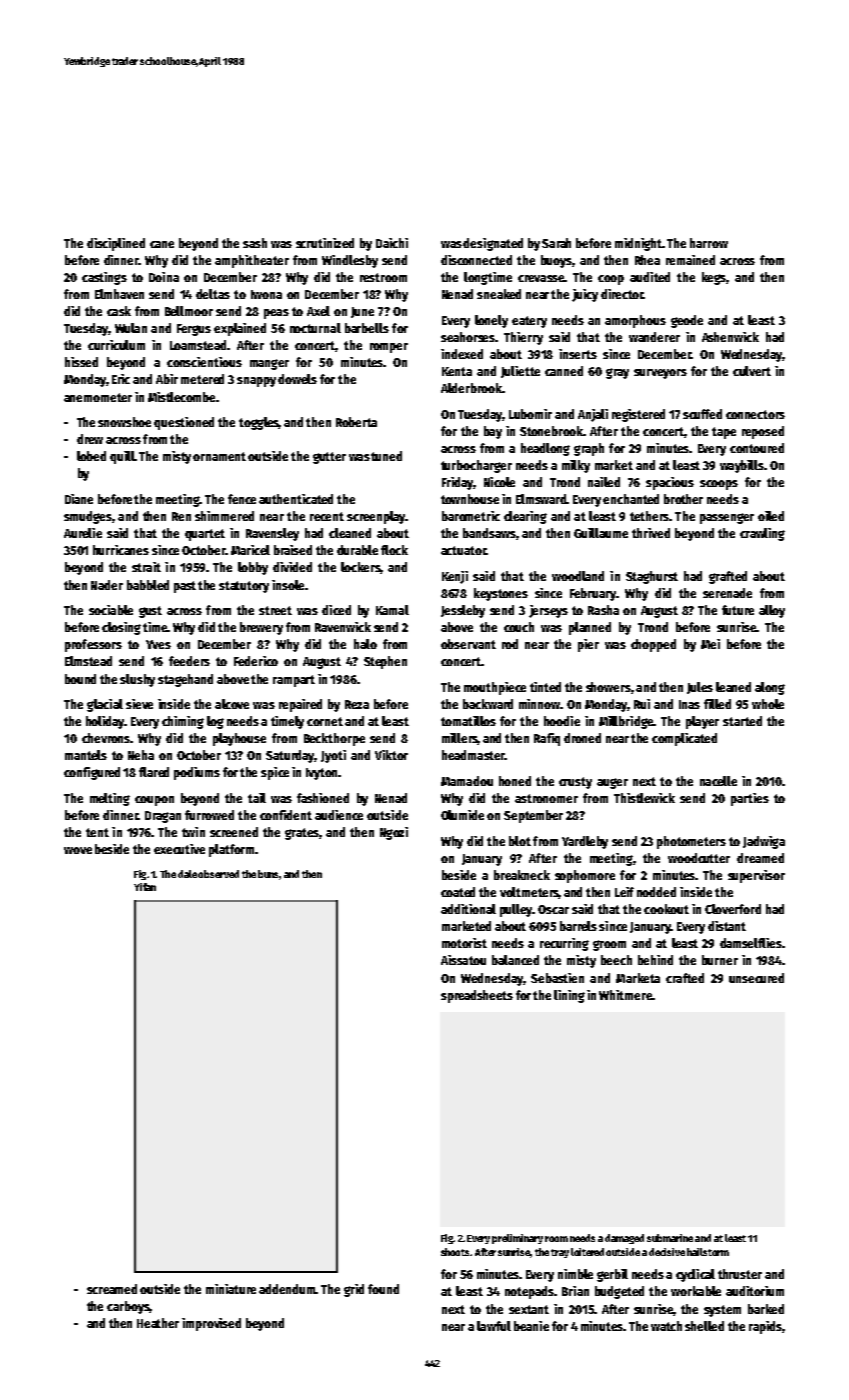 Image resolution: width=849 pixels, height=1400 pixels. I want to click on Reza, so click(357, 704).
